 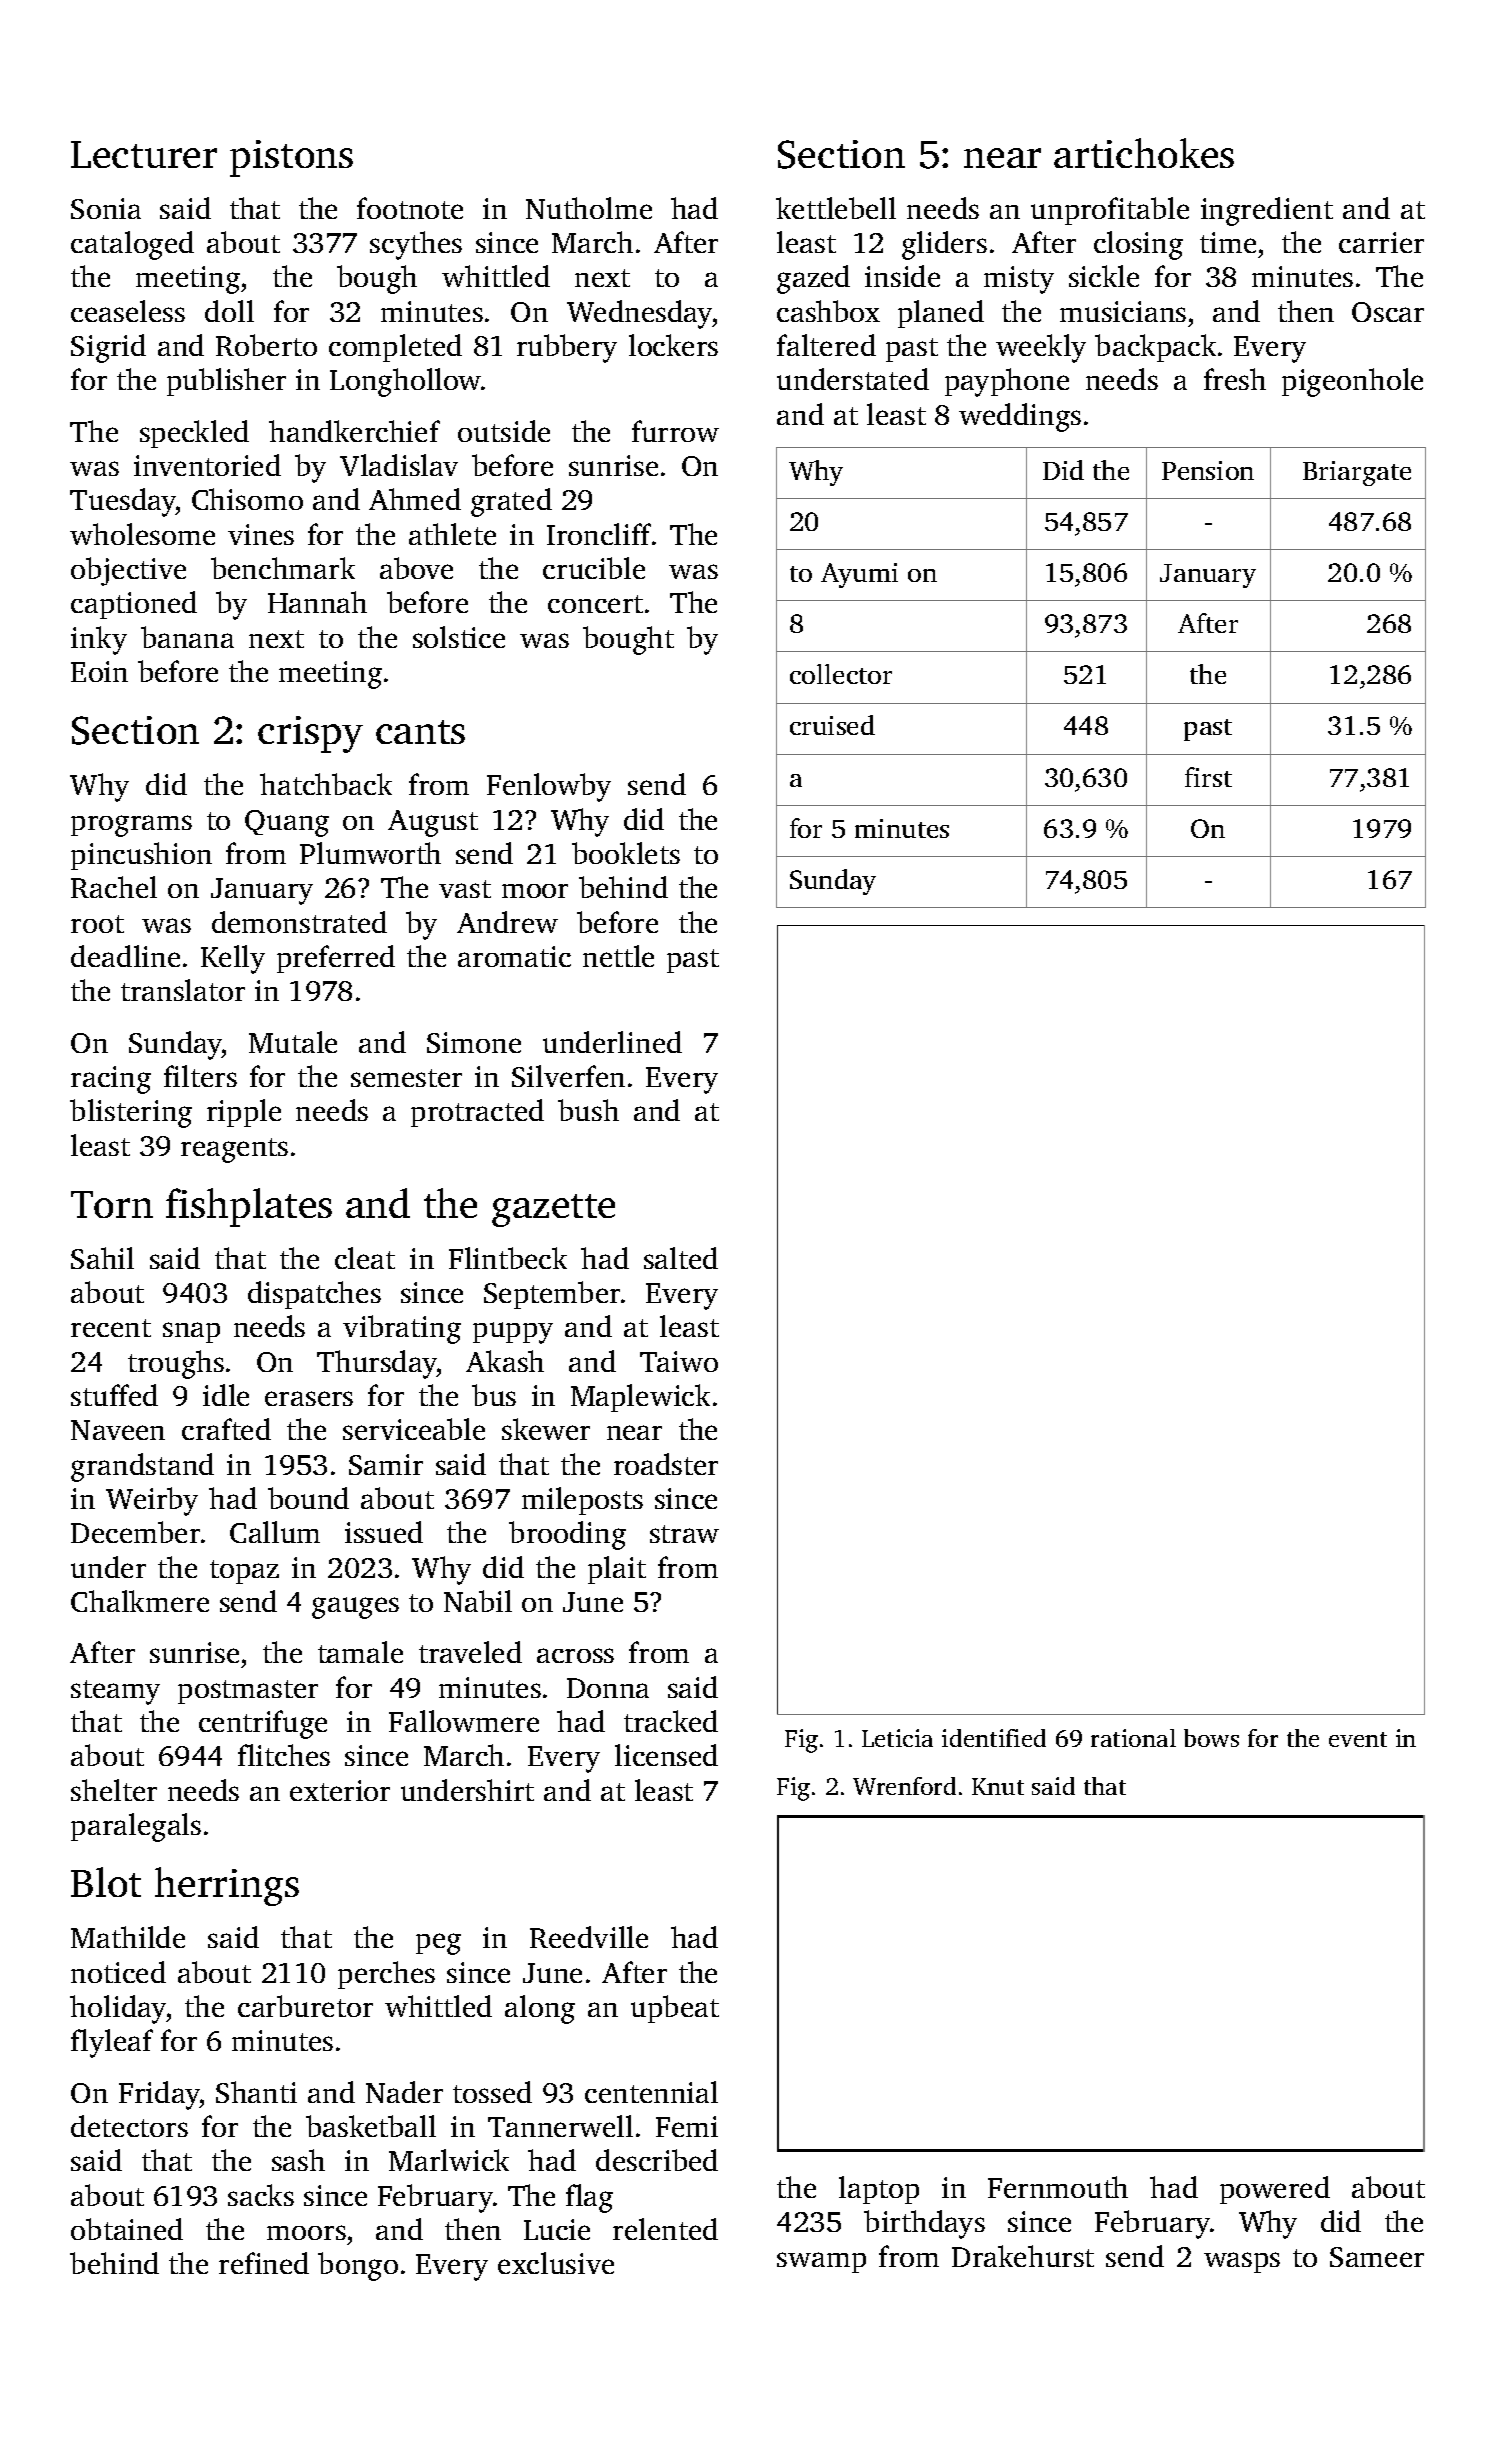 What do you see at coordinates (287, 823) in the image?
I see `Quang` at bounding box center [287, 823].
